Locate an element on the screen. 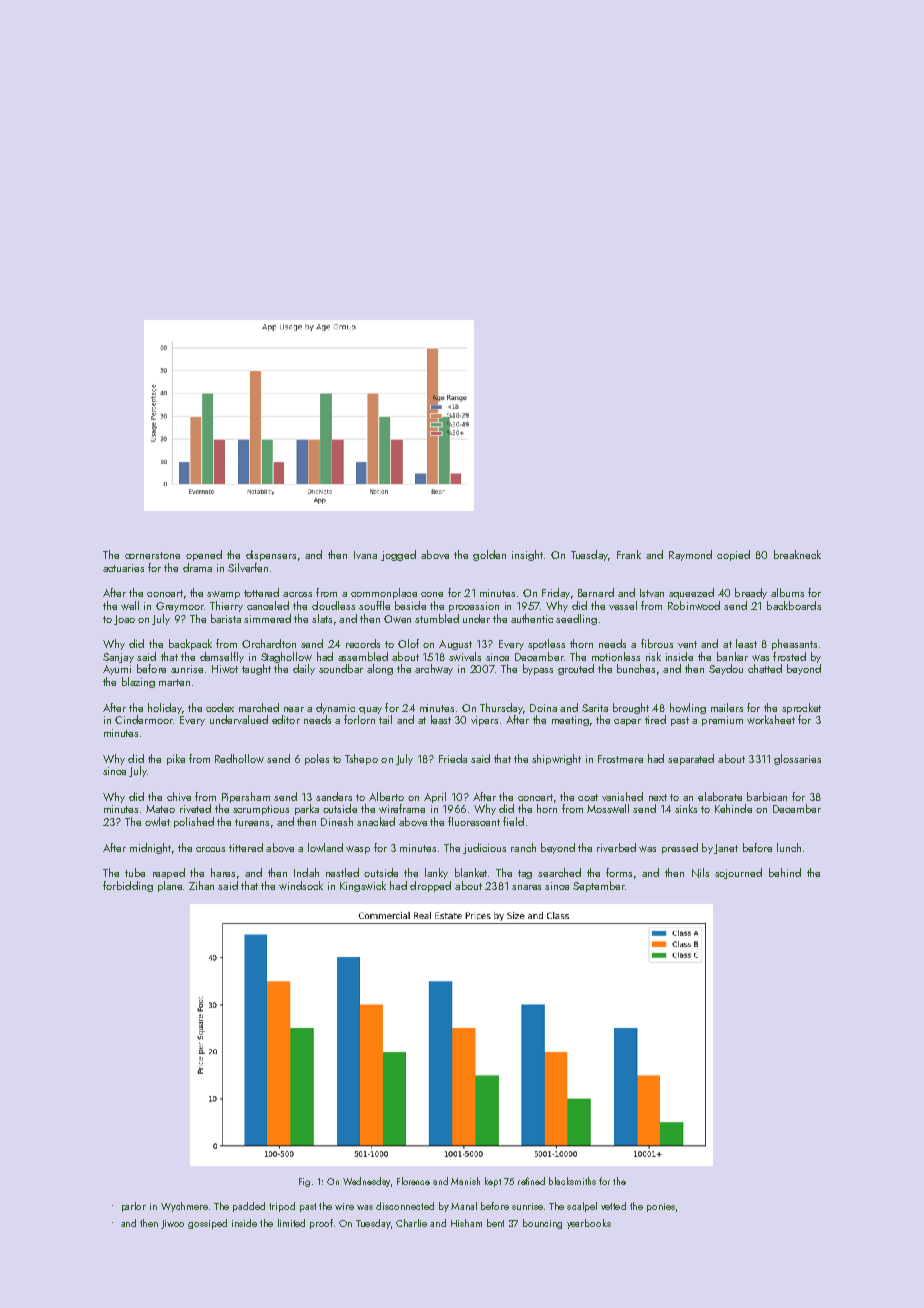 The width and height of the screenshot is (924, 1308). barbican is located at coordinates (767, 796).
